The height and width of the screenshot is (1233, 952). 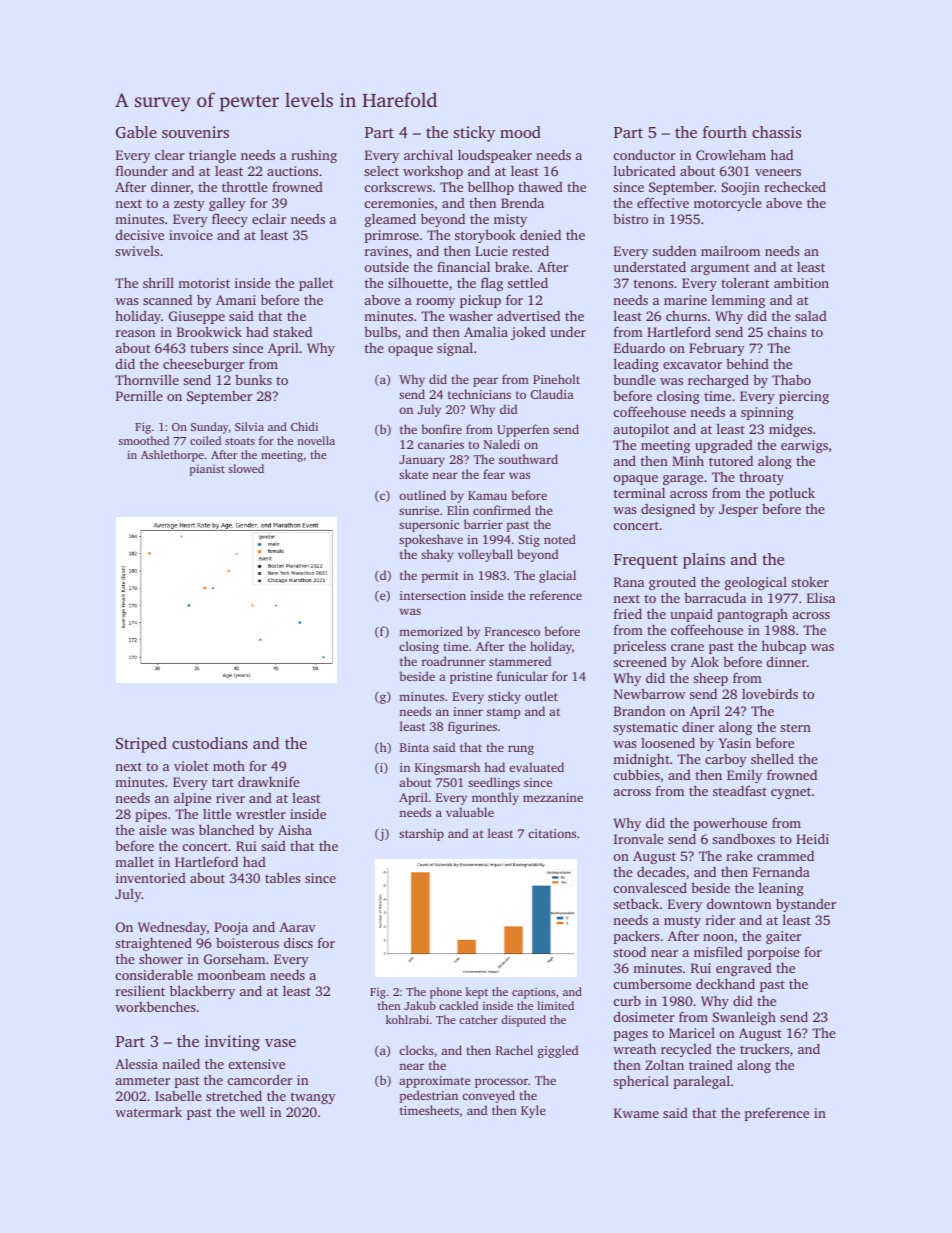 What do you see at coordinates (269, 218) in the screenshot?
I see `eclair` at bounding box center [269, 218].
